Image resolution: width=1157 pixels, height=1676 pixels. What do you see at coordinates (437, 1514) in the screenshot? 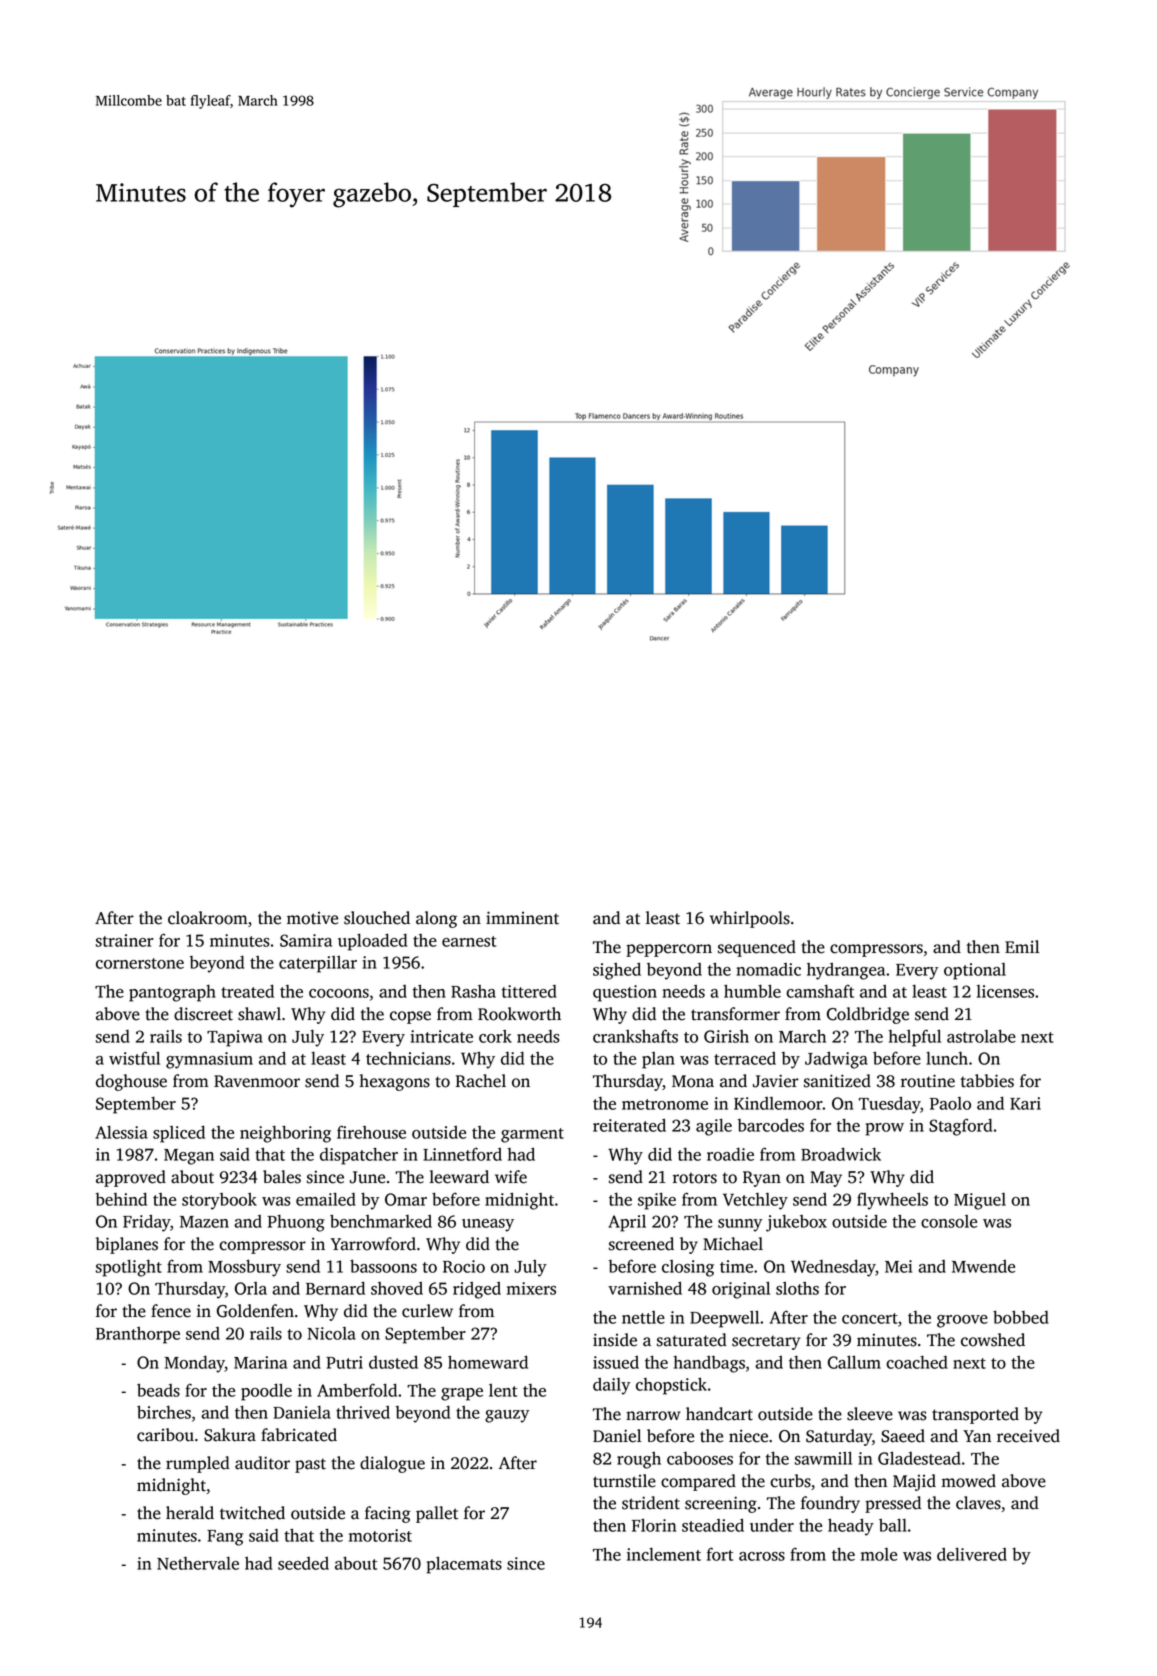
I see `pallet` at bounding box center [437, 1514].
